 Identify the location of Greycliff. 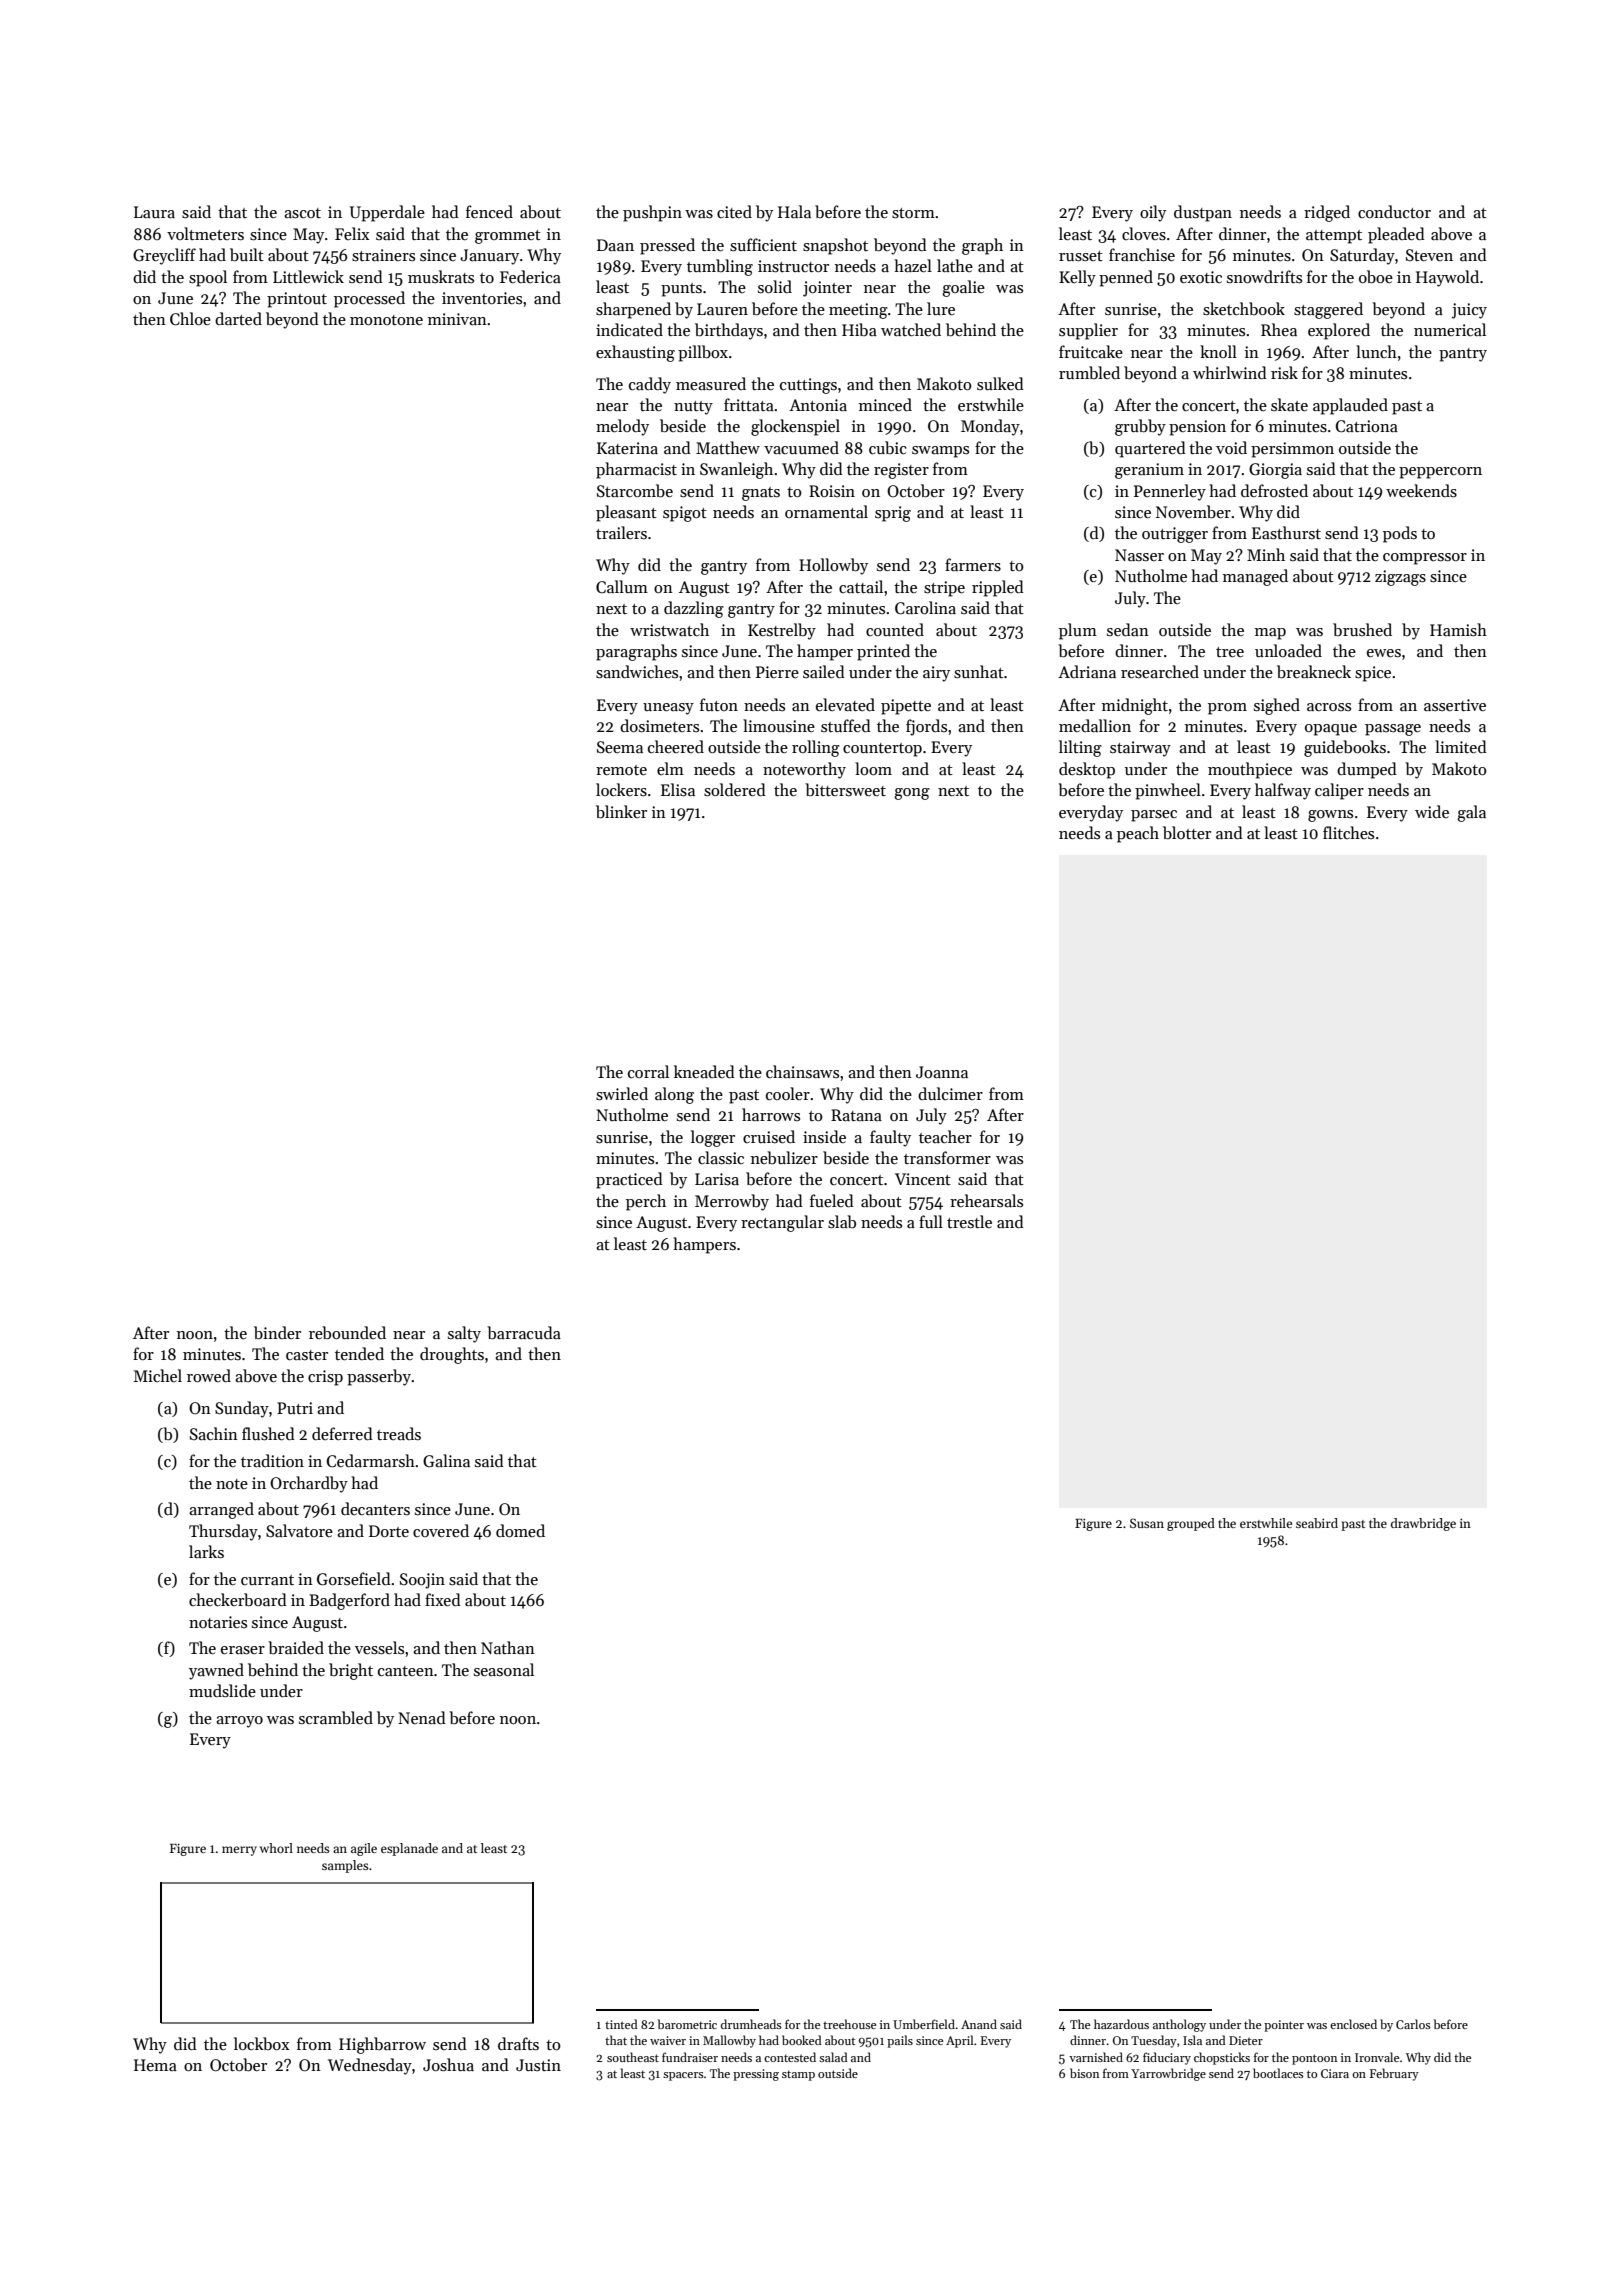
(164, 256).
